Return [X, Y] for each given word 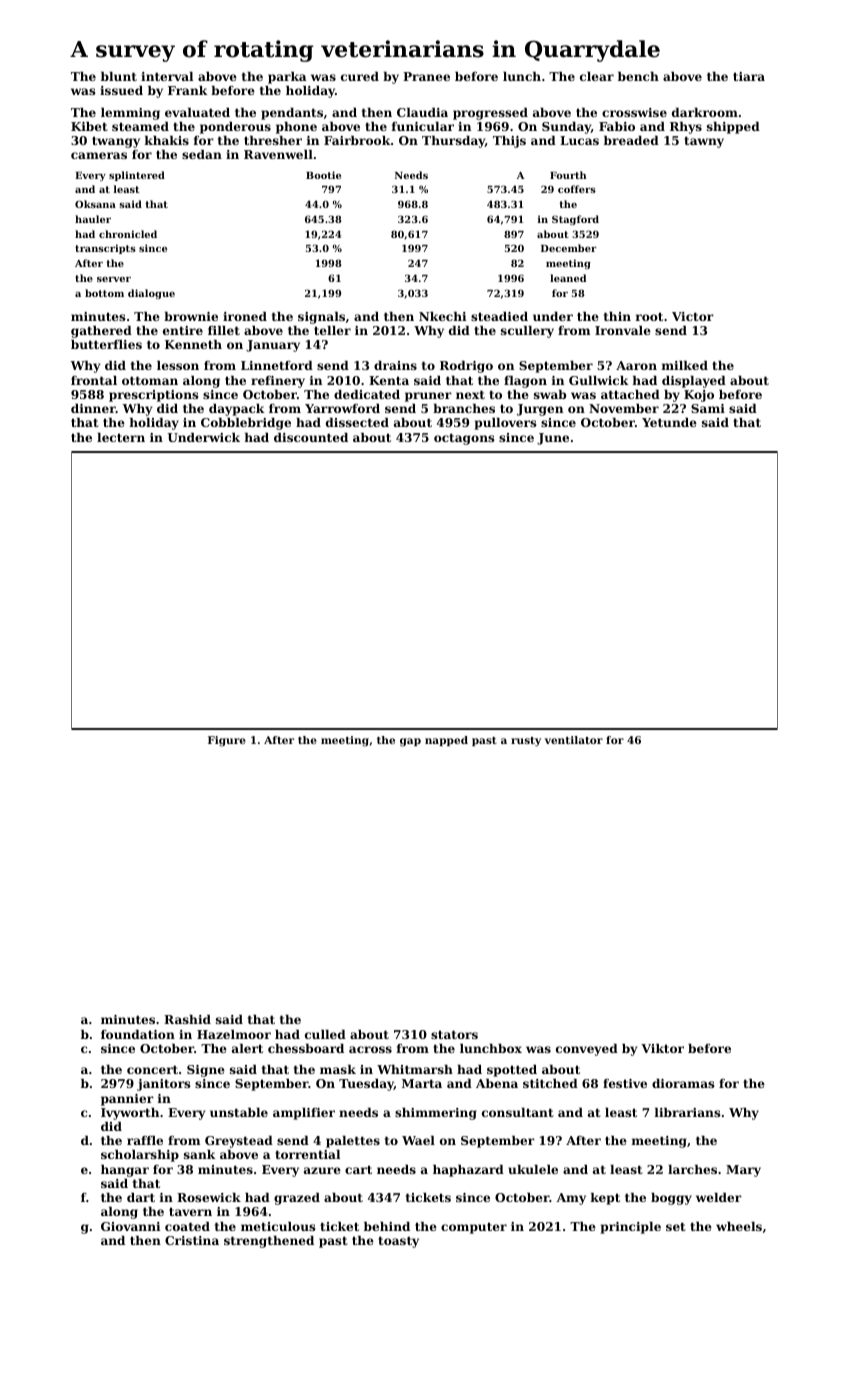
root [649, 316]
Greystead [239, 1142]
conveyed [587, 1050]
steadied [499, 316]
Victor [693, 316]
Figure [227, 741]
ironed [245, 316]
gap [410, 742]
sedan [202, 154]
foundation [138, 1034]
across [370, 1049]
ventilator [574, 740]
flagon [525, 382]
